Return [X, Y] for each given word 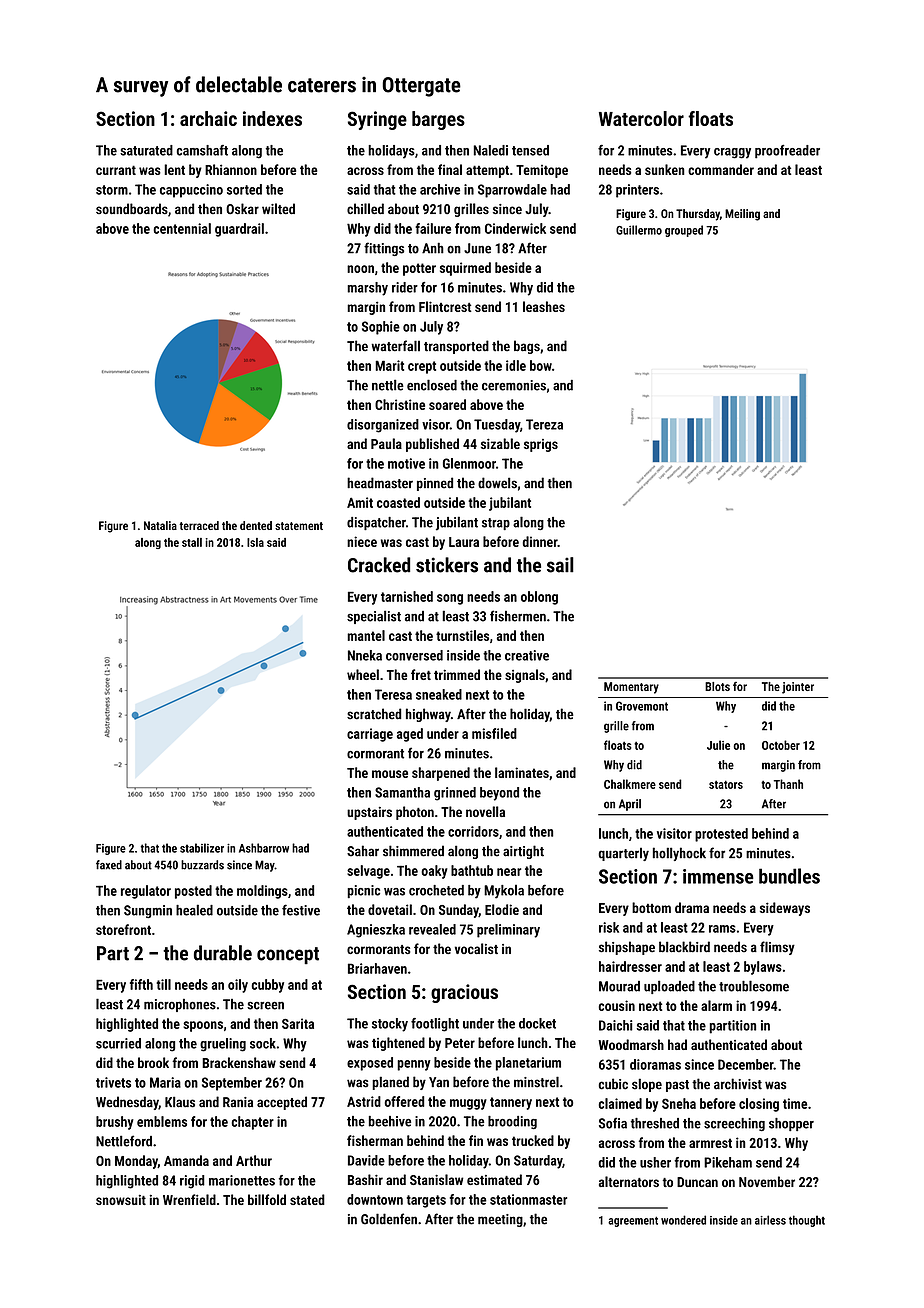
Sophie [381, 328]
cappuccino [191, 191]
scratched [374, 714]
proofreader [787, 152]
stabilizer [202, 848]
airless [770, 1220]
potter [419, 269]
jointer [798, 688]
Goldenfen [389, 1219]
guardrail [239, 230]
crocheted [436, 890]
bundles [789, 876]
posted [193, 892]
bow [541, 365]
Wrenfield [189, 1199]
